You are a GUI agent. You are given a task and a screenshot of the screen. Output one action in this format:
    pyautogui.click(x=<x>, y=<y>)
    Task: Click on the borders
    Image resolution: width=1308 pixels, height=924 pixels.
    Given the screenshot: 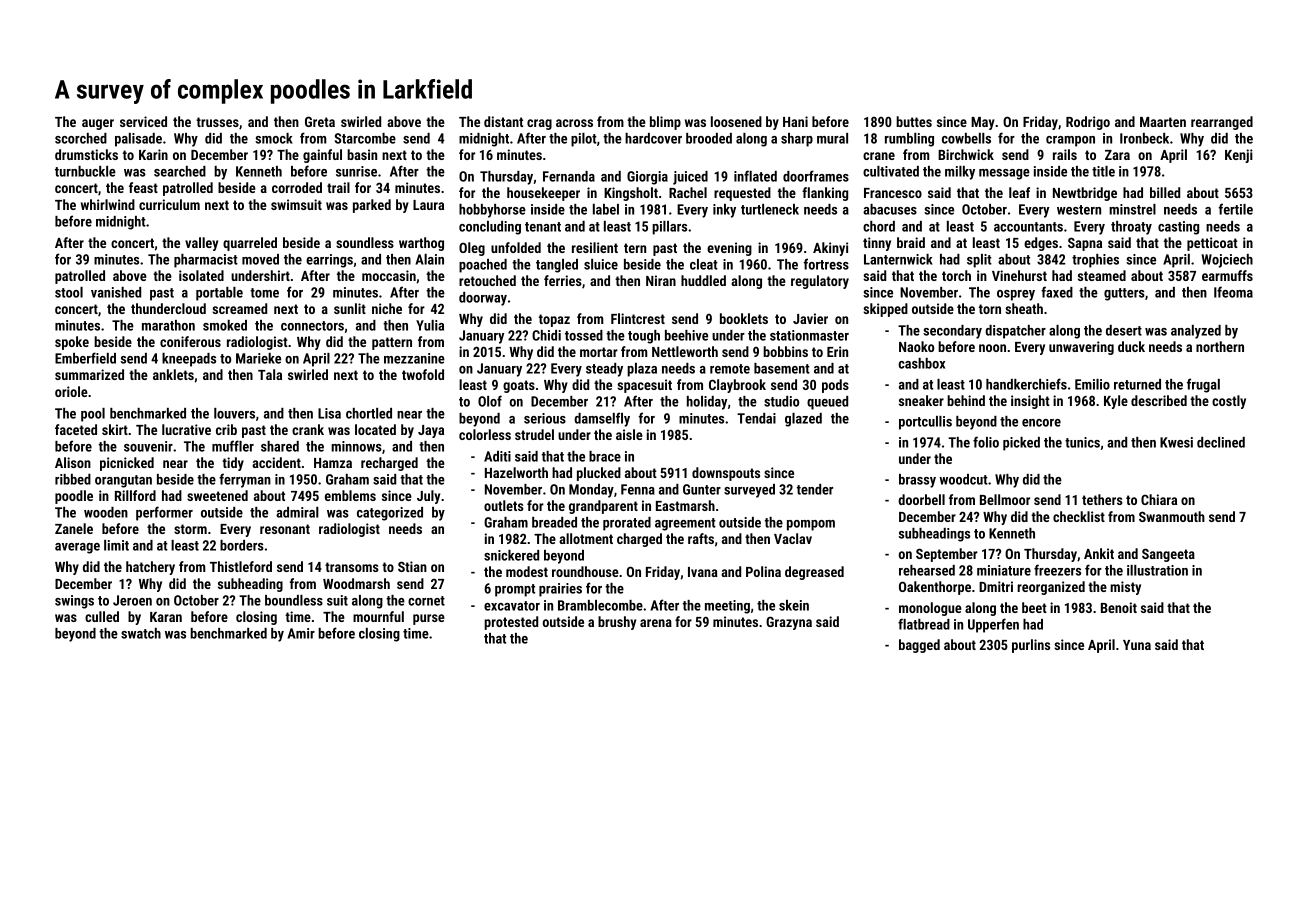 What is the action you would take?
    pyautogui.click(x=242, y=545)
